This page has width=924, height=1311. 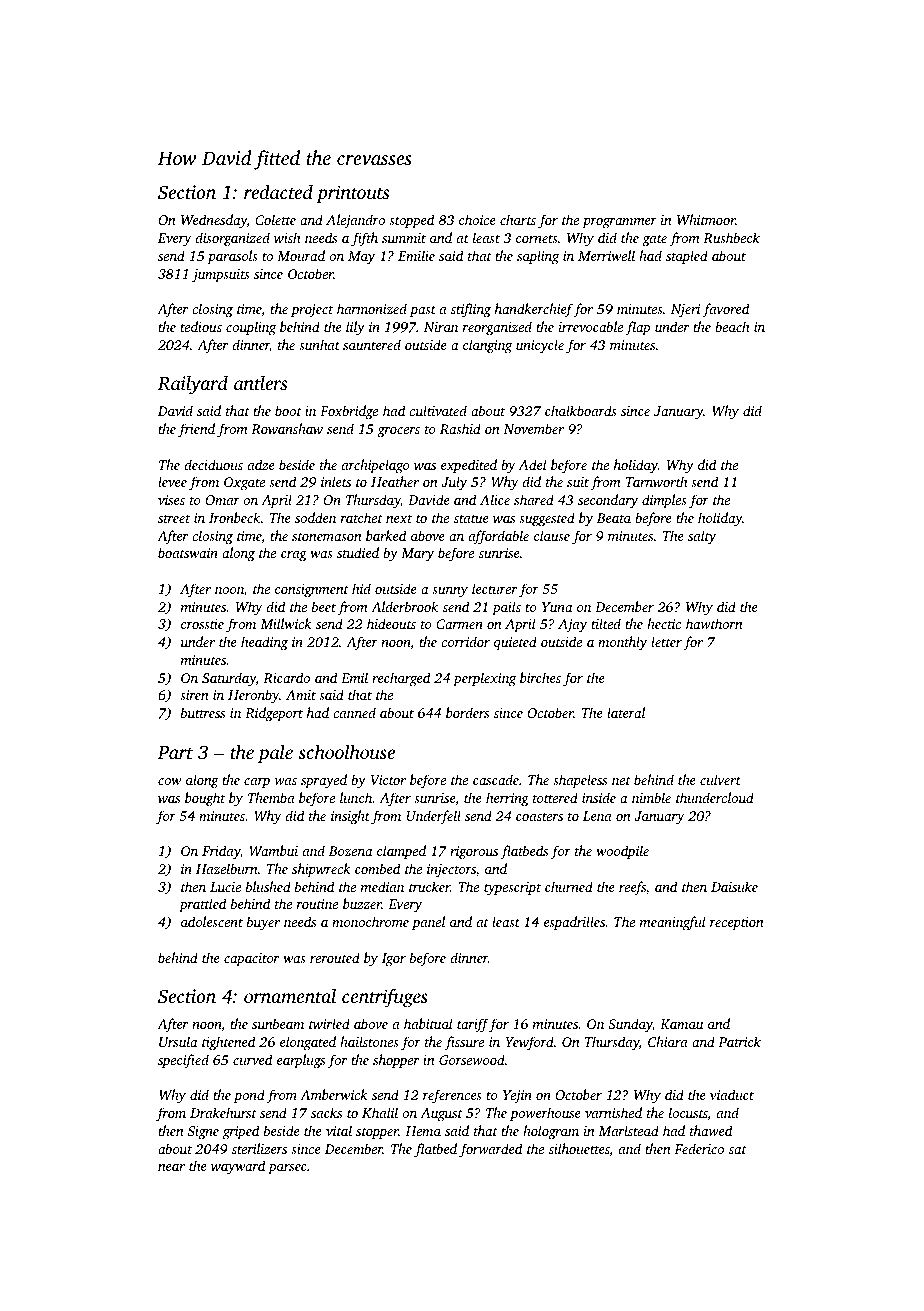 I want to click on Rushbeck, so click(x=731, y=237).
